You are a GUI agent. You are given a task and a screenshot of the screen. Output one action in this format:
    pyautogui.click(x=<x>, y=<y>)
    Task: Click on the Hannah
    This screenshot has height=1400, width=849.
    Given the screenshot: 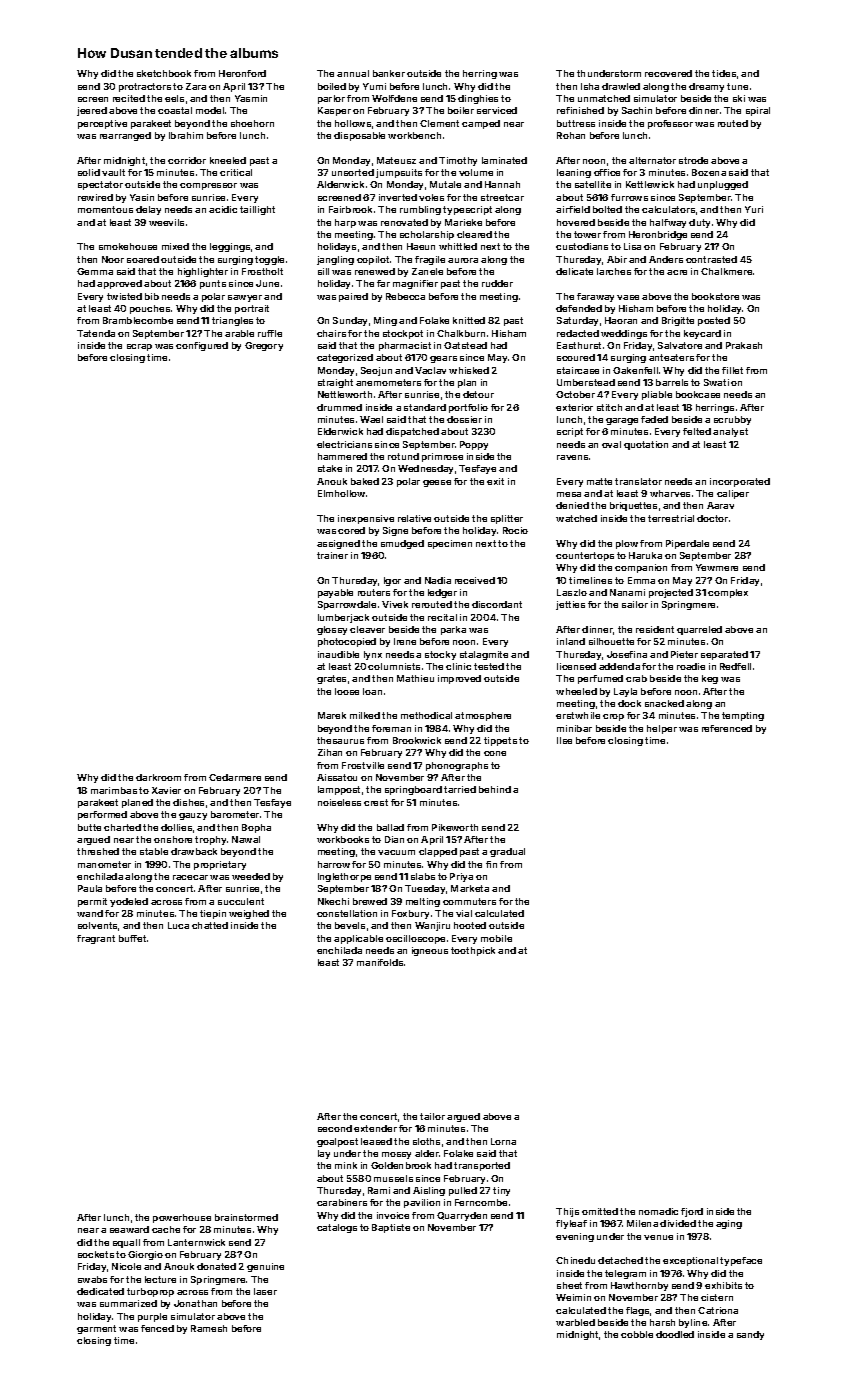 What is the action you would take?
    pyautogui.click(x=502, y=184)
